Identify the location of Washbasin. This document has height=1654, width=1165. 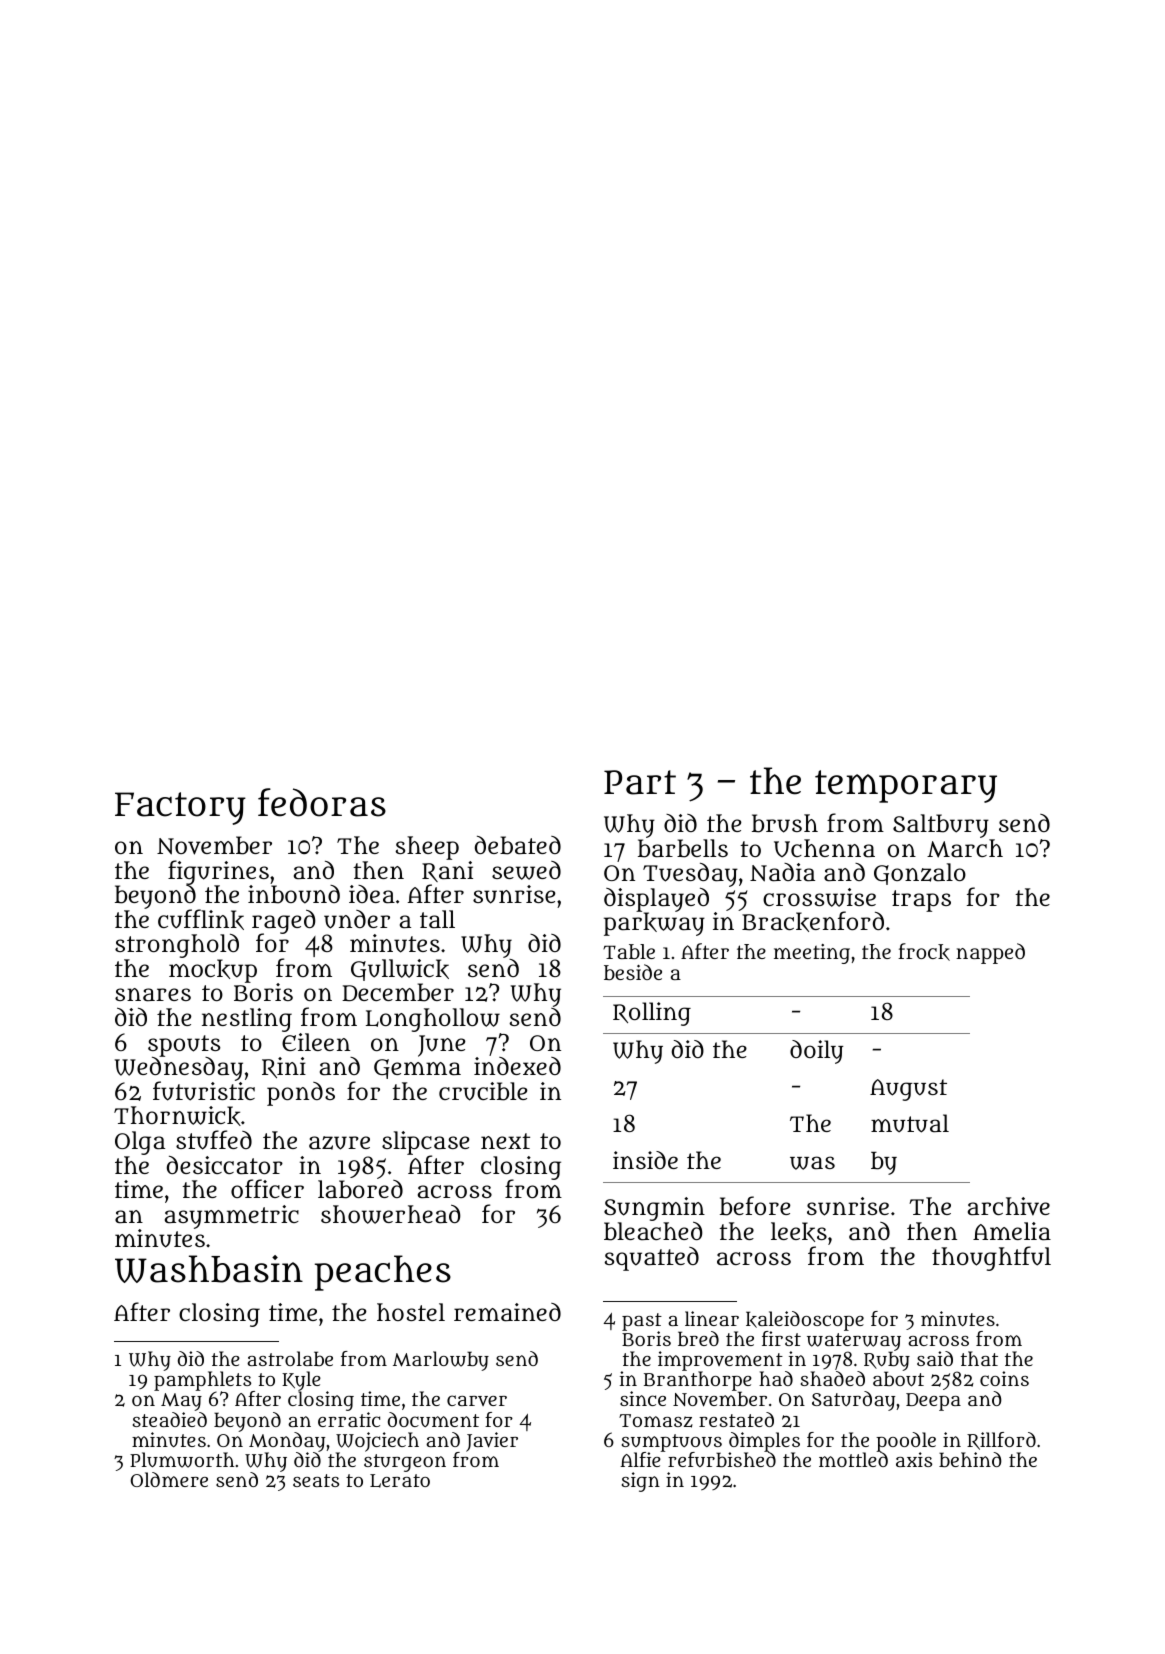
(209, 1269).
